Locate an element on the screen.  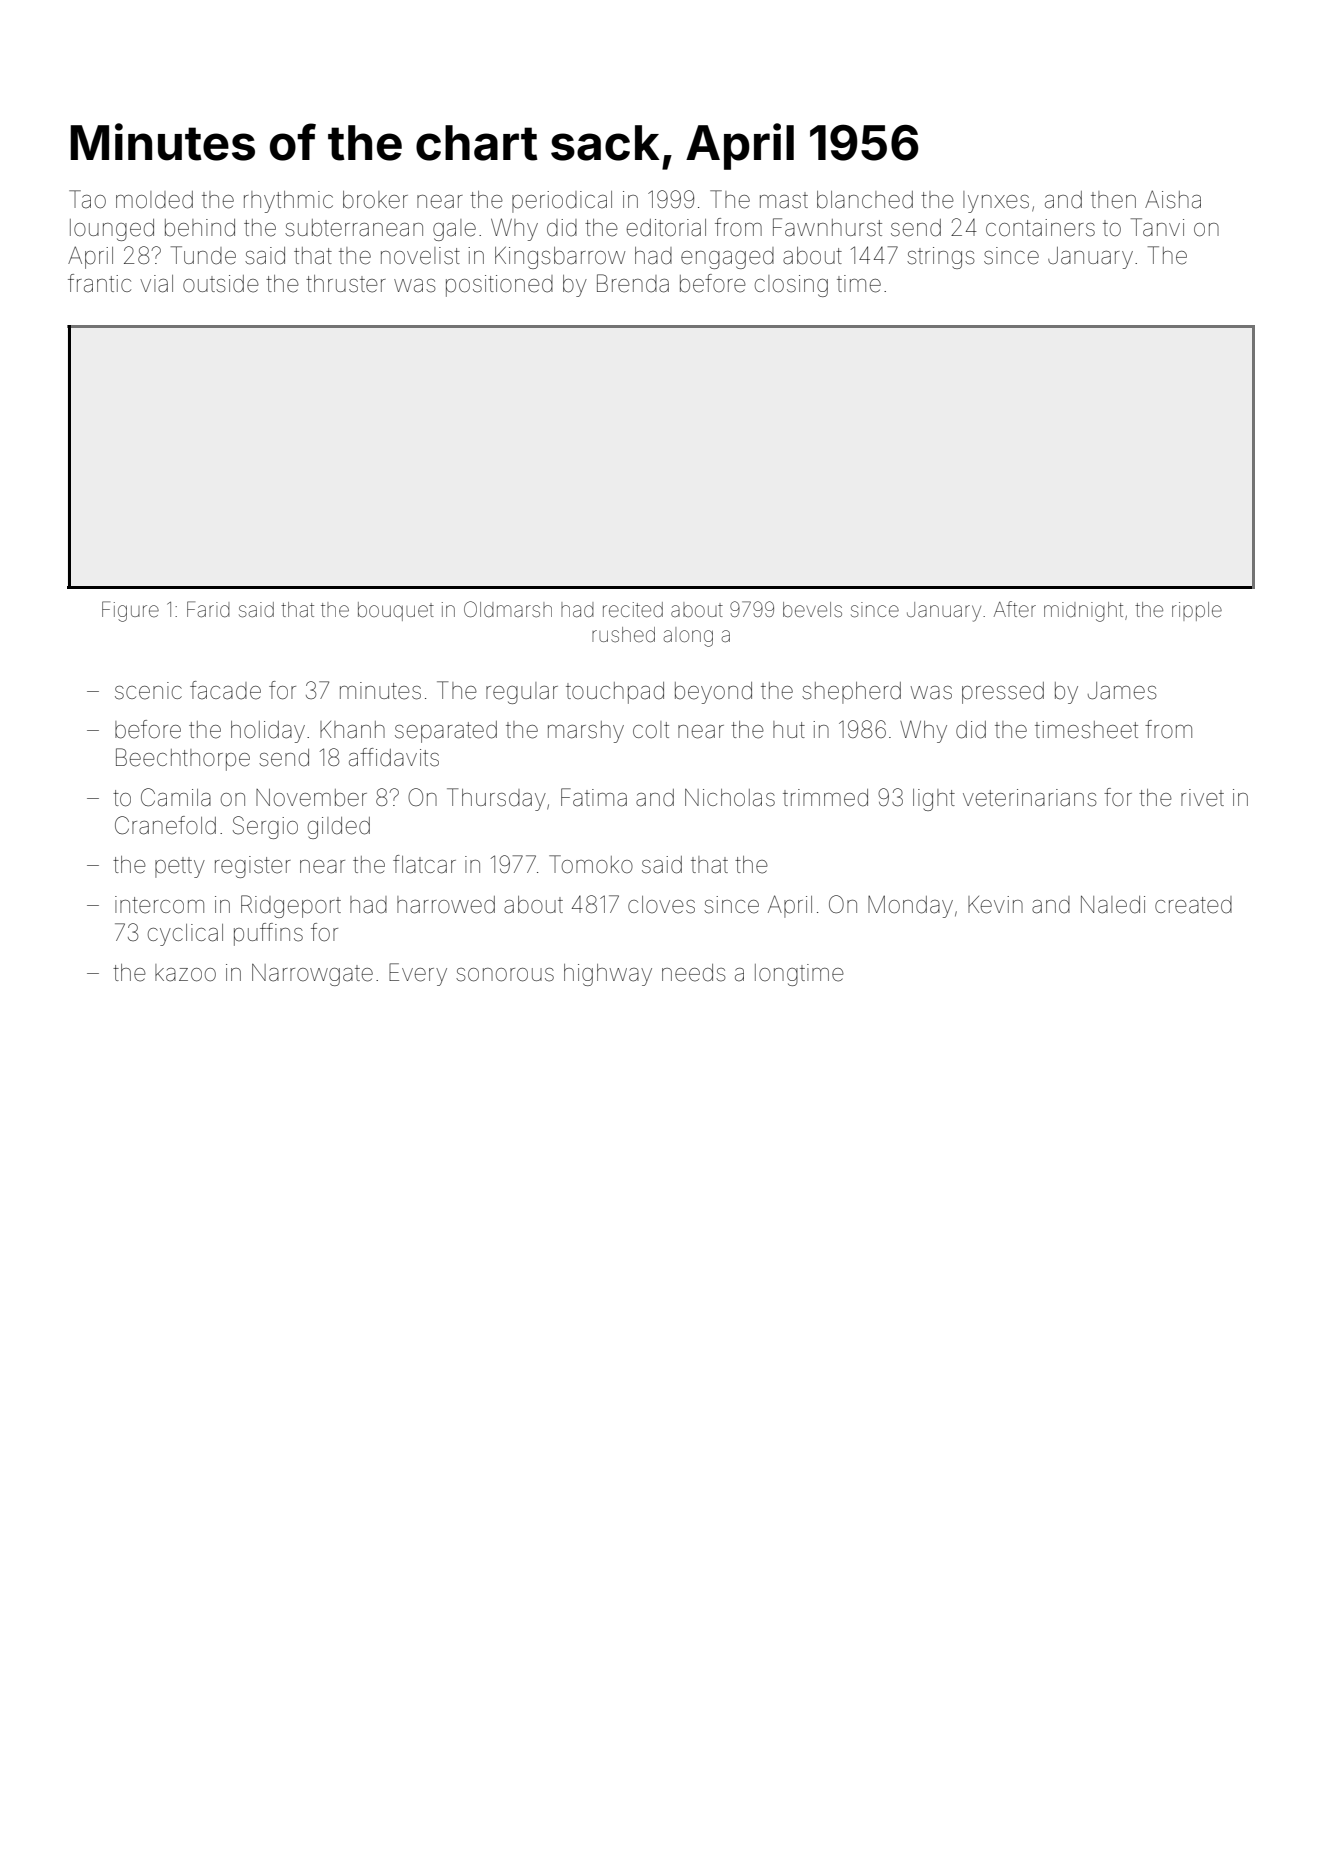
Narrowgate is located at coordinates (312, 975).
